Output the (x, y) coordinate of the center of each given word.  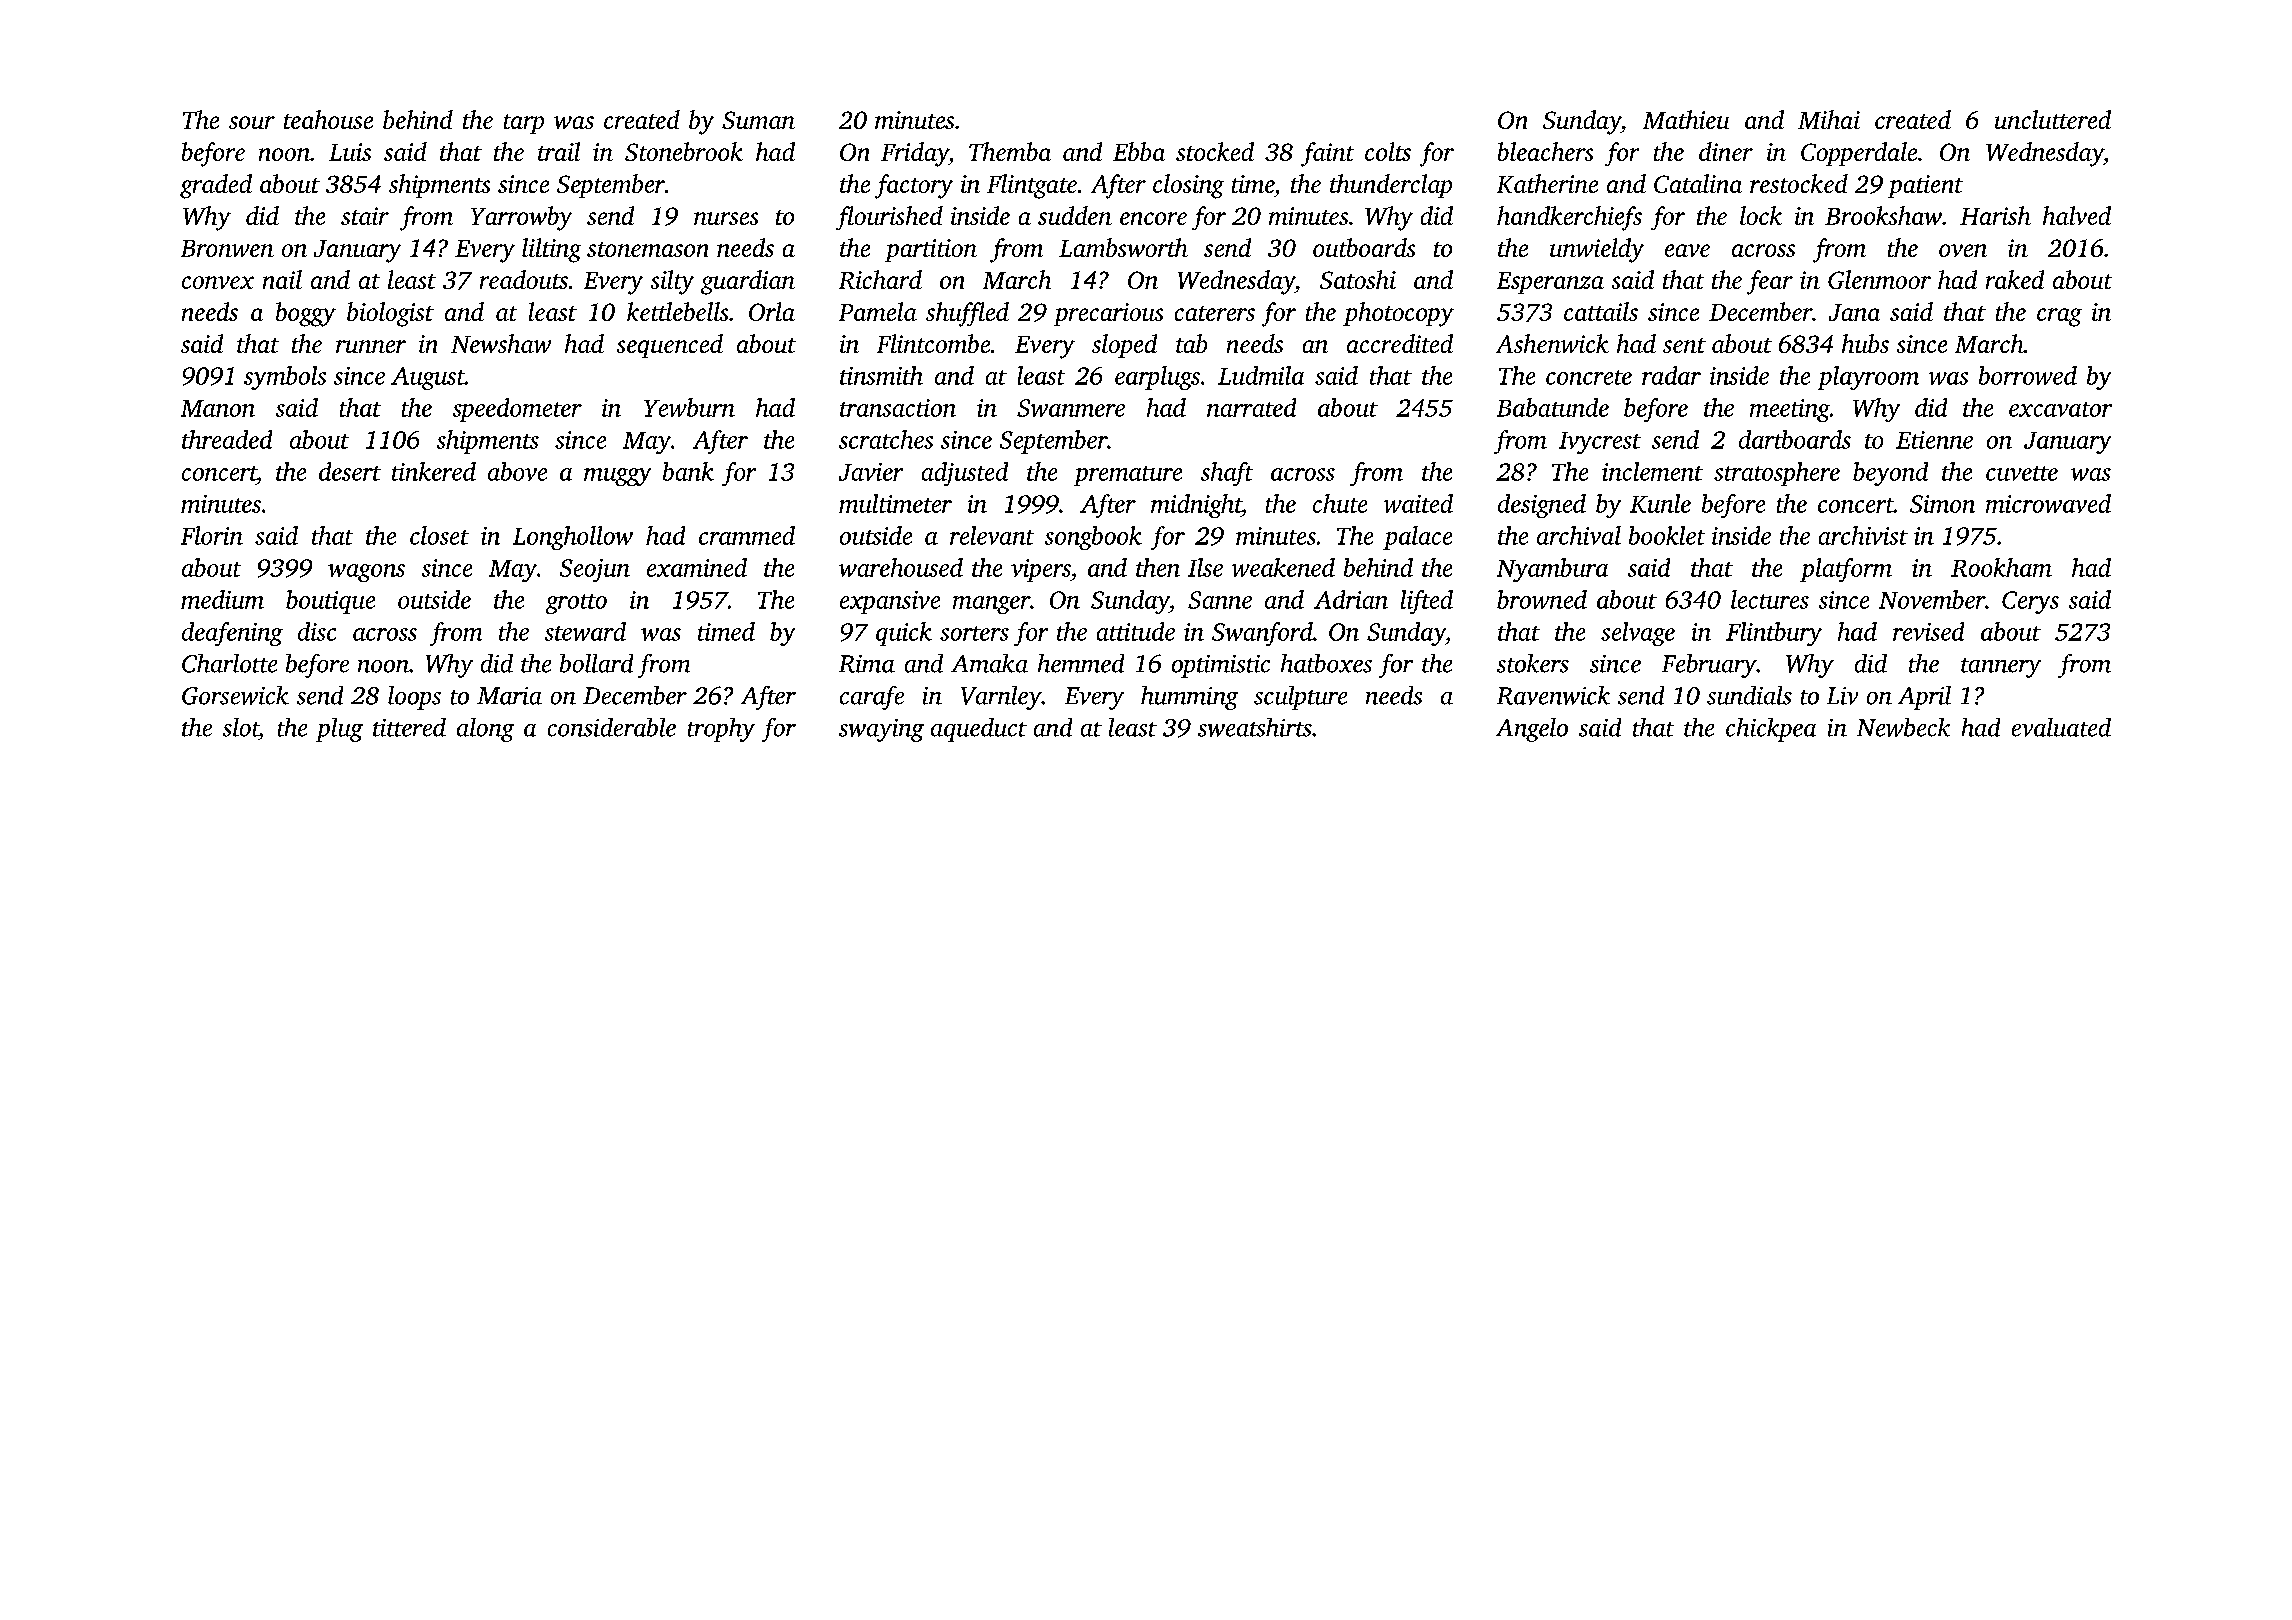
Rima (867, 664)
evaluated (2061, 727)
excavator (2060, 409)
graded (216, 186)
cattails (1601, 311)
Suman (758, 120)
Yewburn (689, 407)
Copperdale (1859, 154)
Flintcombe (933, 343)
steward (585, 631)
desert (350, 471)
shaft (1227, 474)
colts (1388, 151)
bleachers (1545, 151)
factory (914, 186)
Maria (509, 696)
